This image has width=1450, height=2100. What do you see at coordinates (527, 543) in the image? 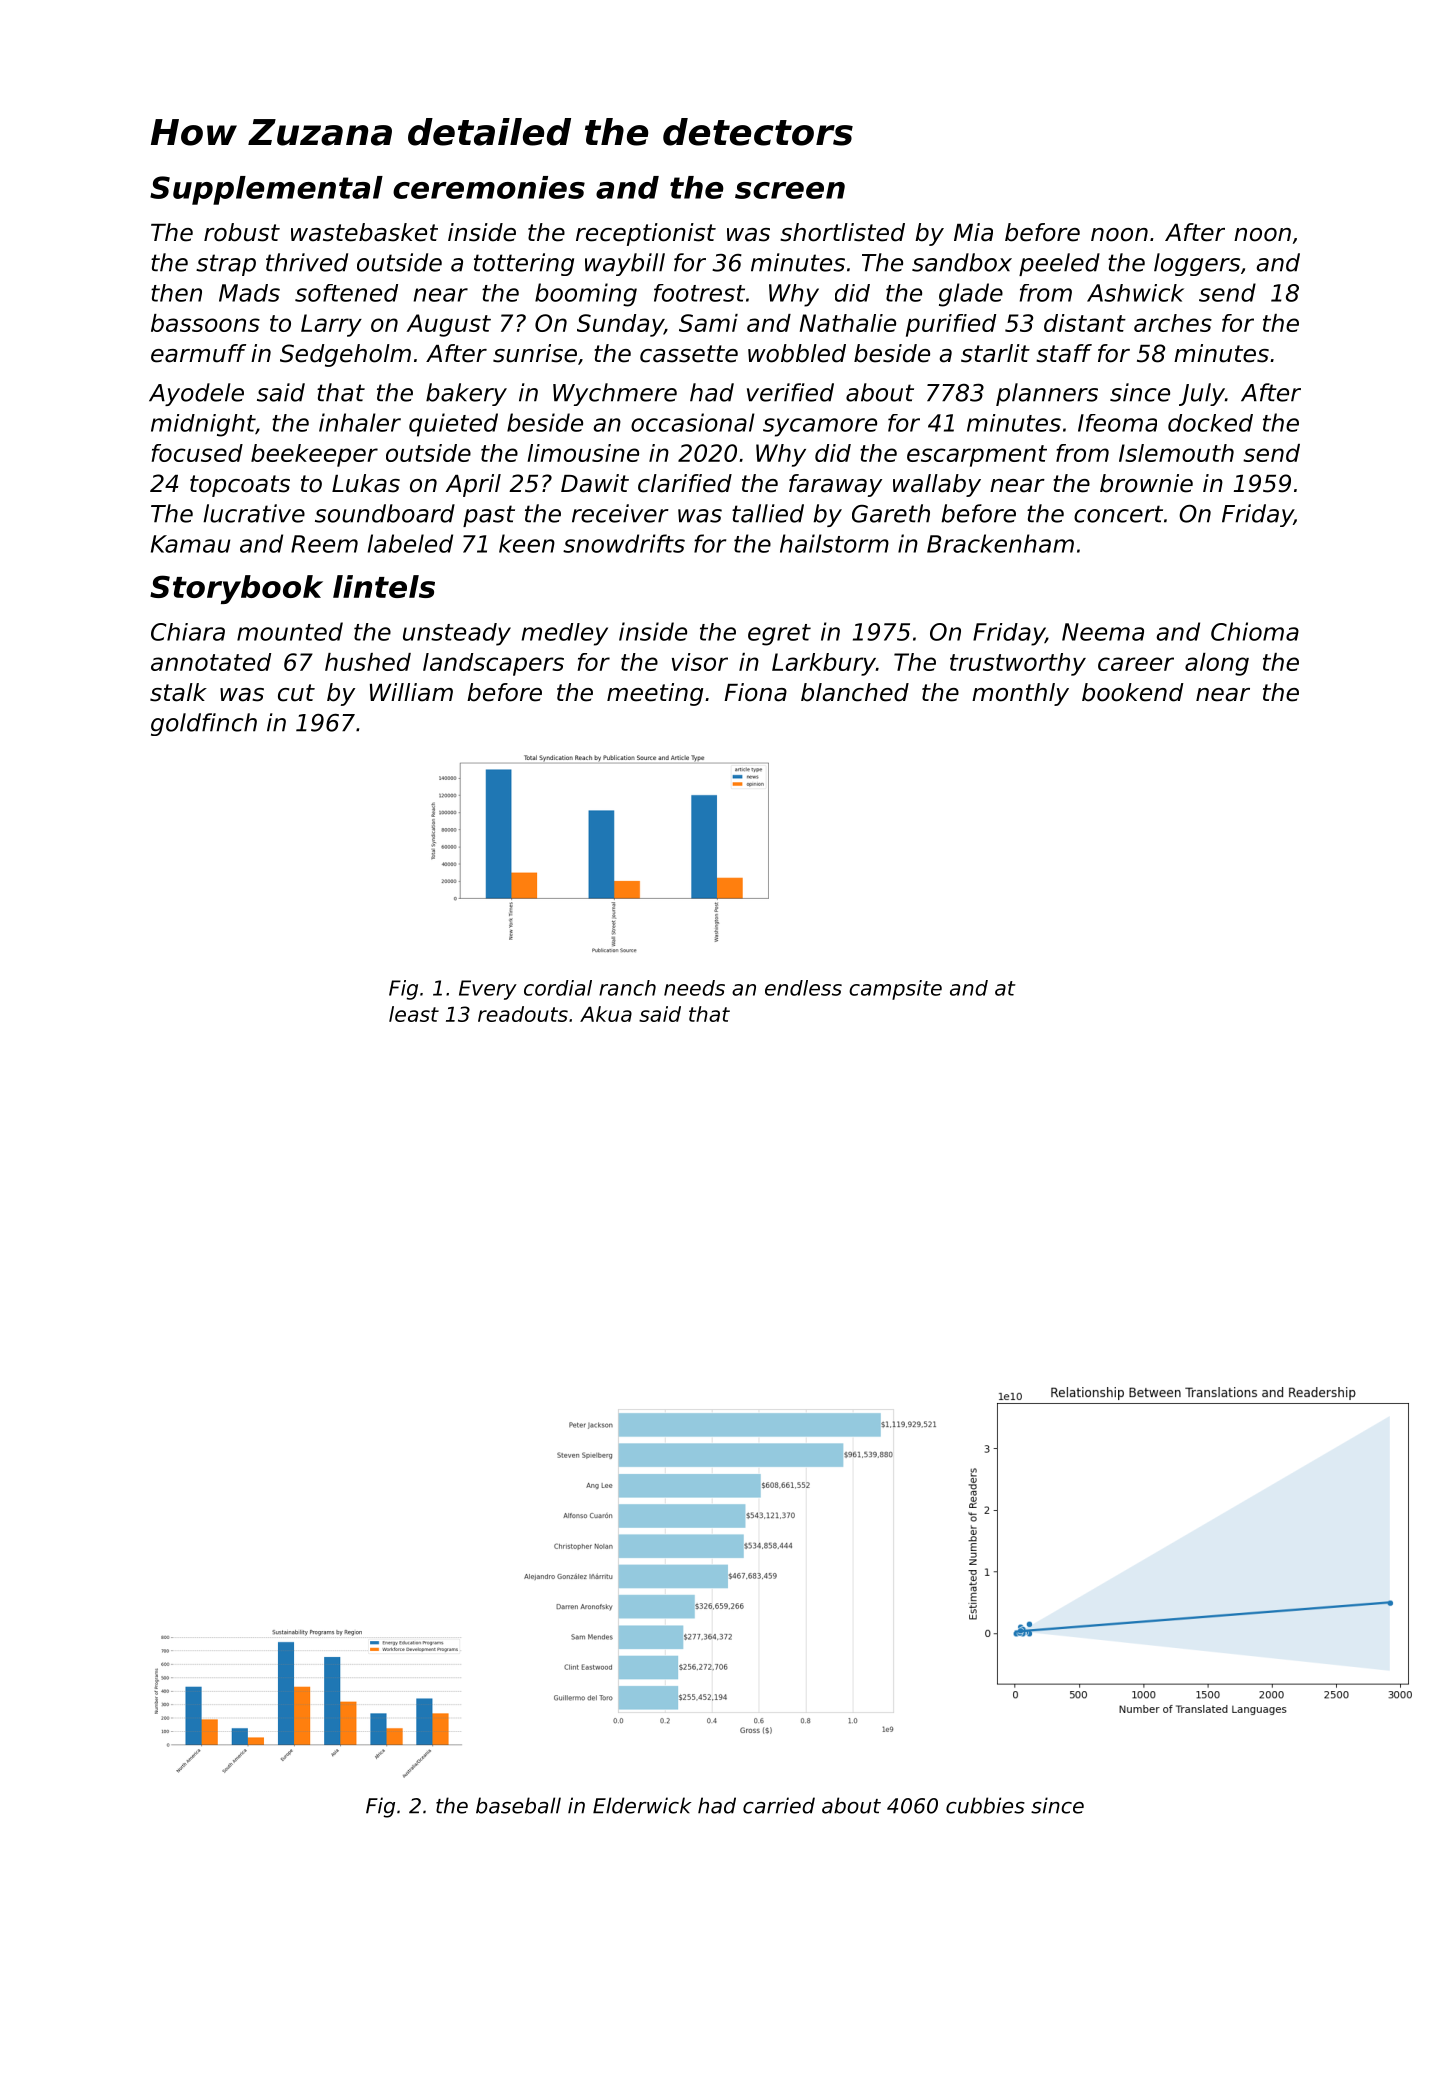
I see `keen` at bounding box center [527, 543].
